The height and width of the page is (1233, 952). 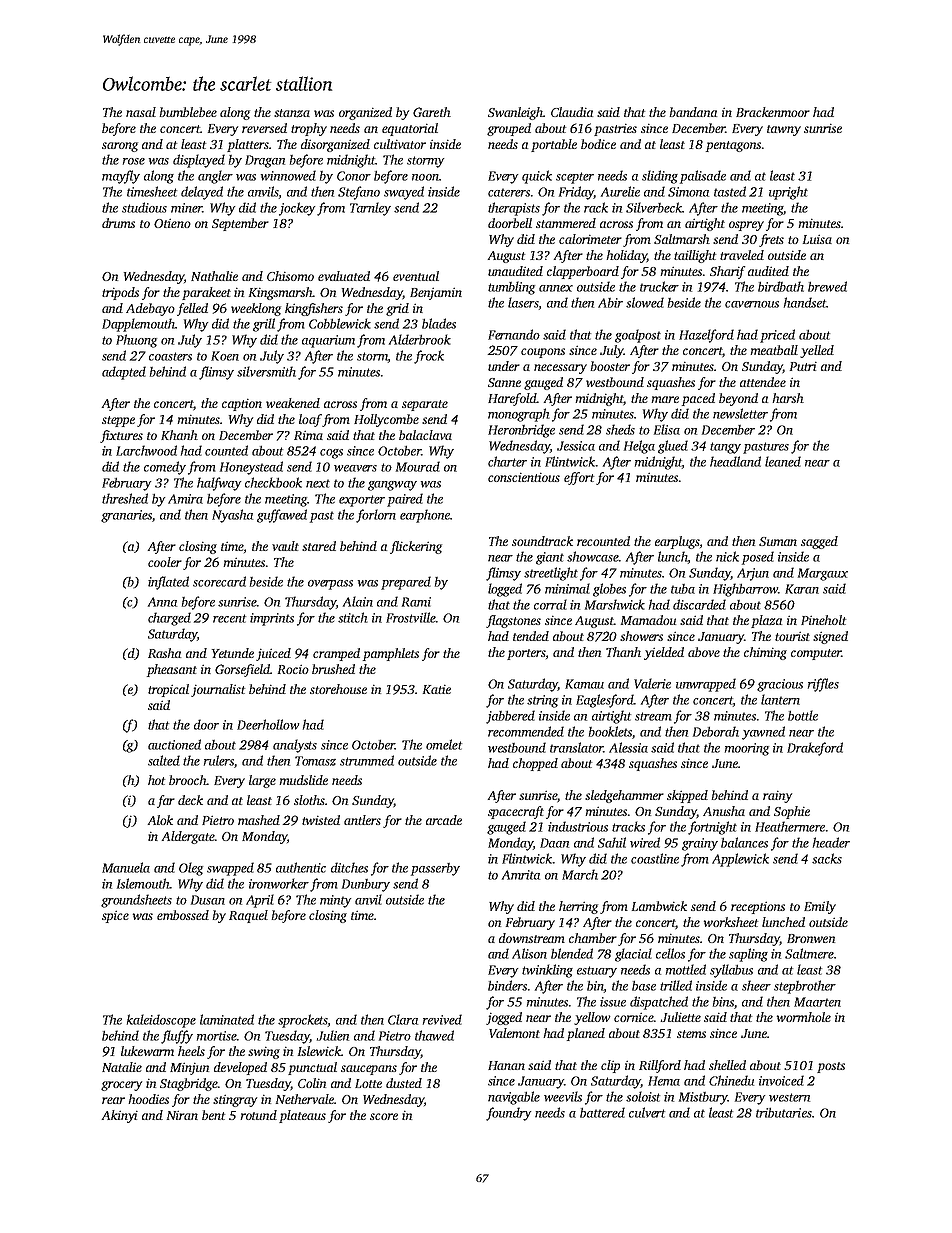 What do you see at coordinates (659, 1003) in the page?
I see `dispatched` at bounding box center [659, 1003].
